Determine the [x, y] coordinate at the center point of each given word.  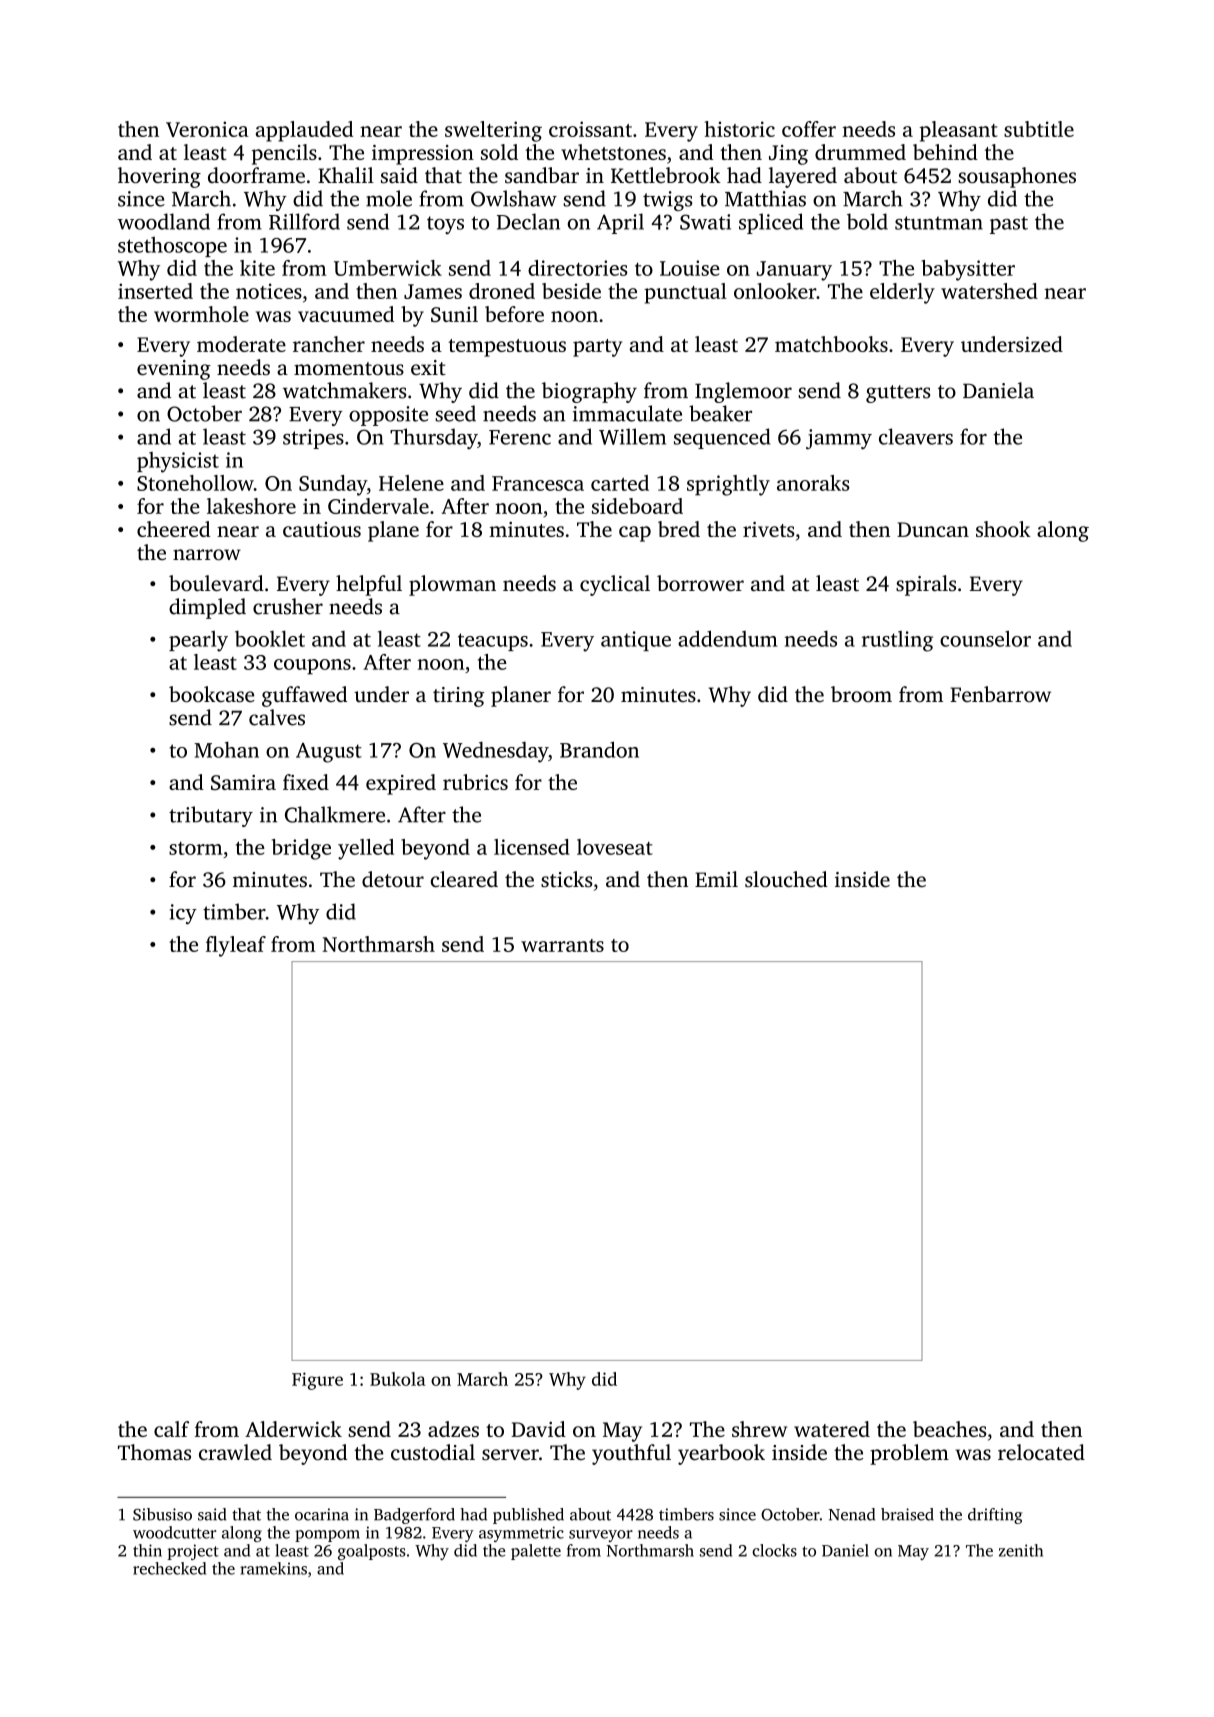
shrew [759, 1429]
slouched [786, 879]
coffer [809, 129]
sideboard [637, 506]
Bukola [398, 1379]
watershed [989, 291]
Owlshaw [514, 198]
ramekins [273, 1568]
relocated [1041, 1452]
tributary [211, 816]
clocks [774, 1550]
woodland [164, 221]
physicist [178, 462]
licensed [532, 847]
